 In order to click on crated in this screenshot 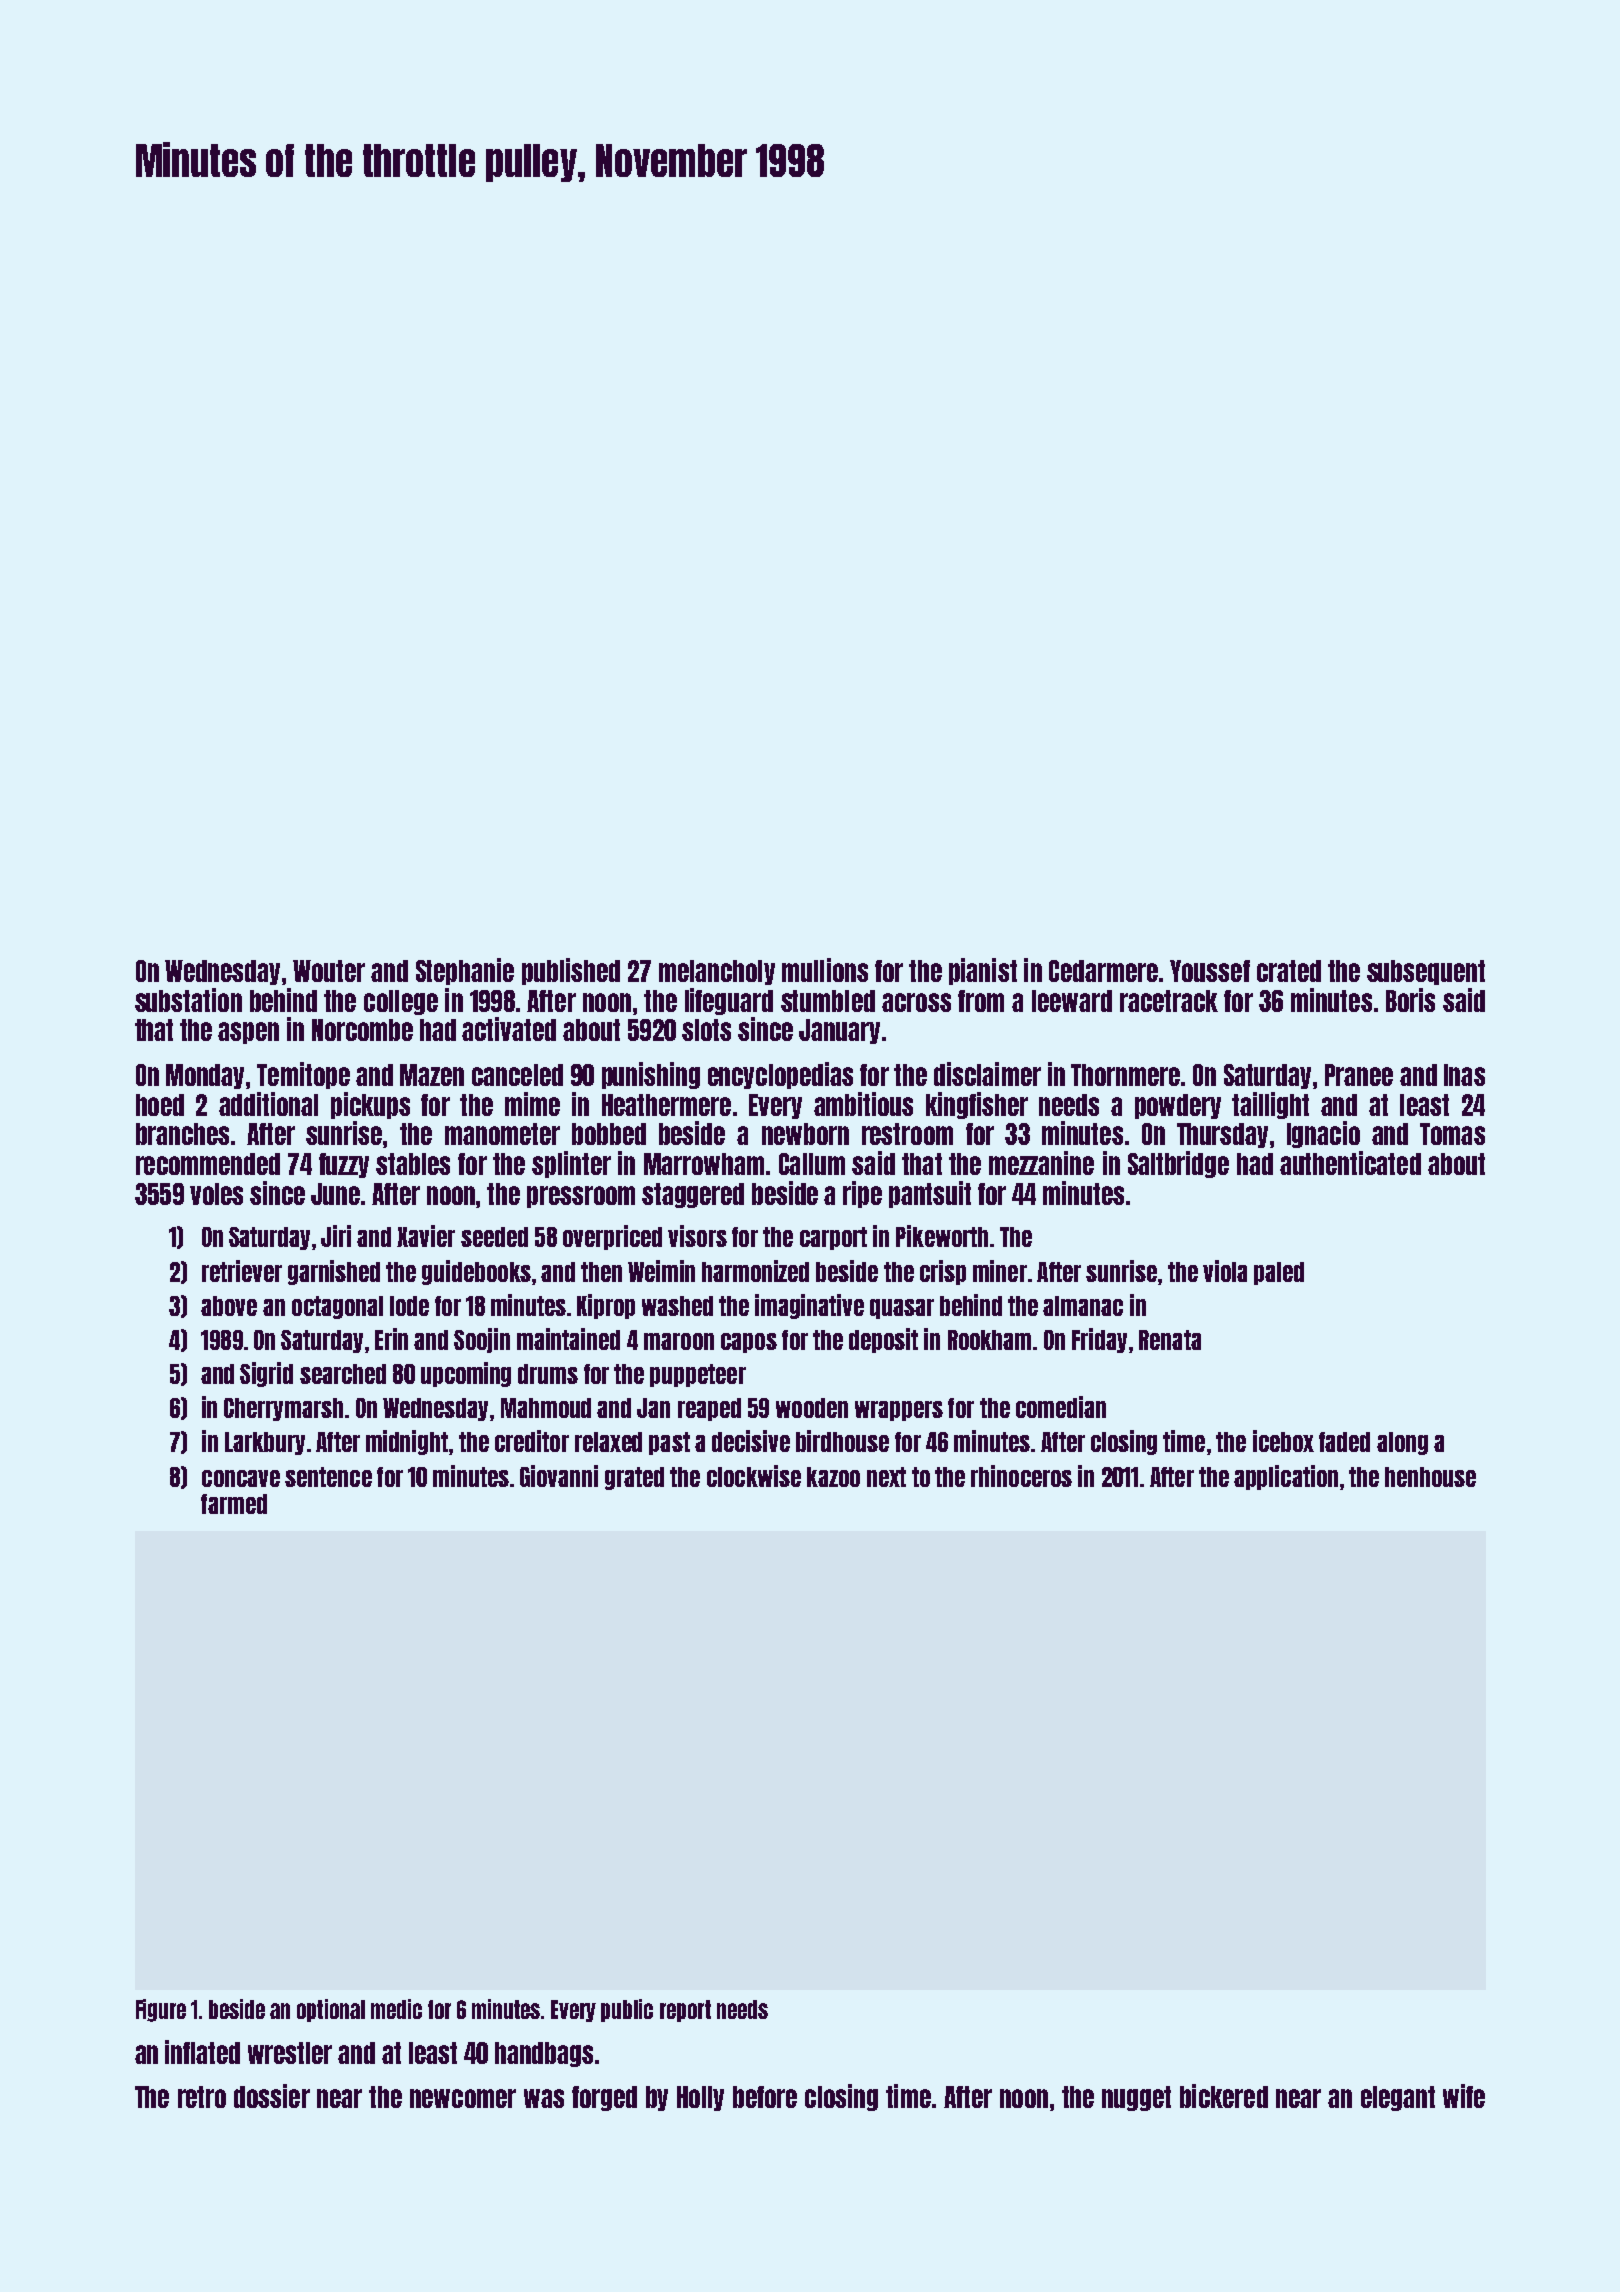, I will do `click(1289, 971)`.
